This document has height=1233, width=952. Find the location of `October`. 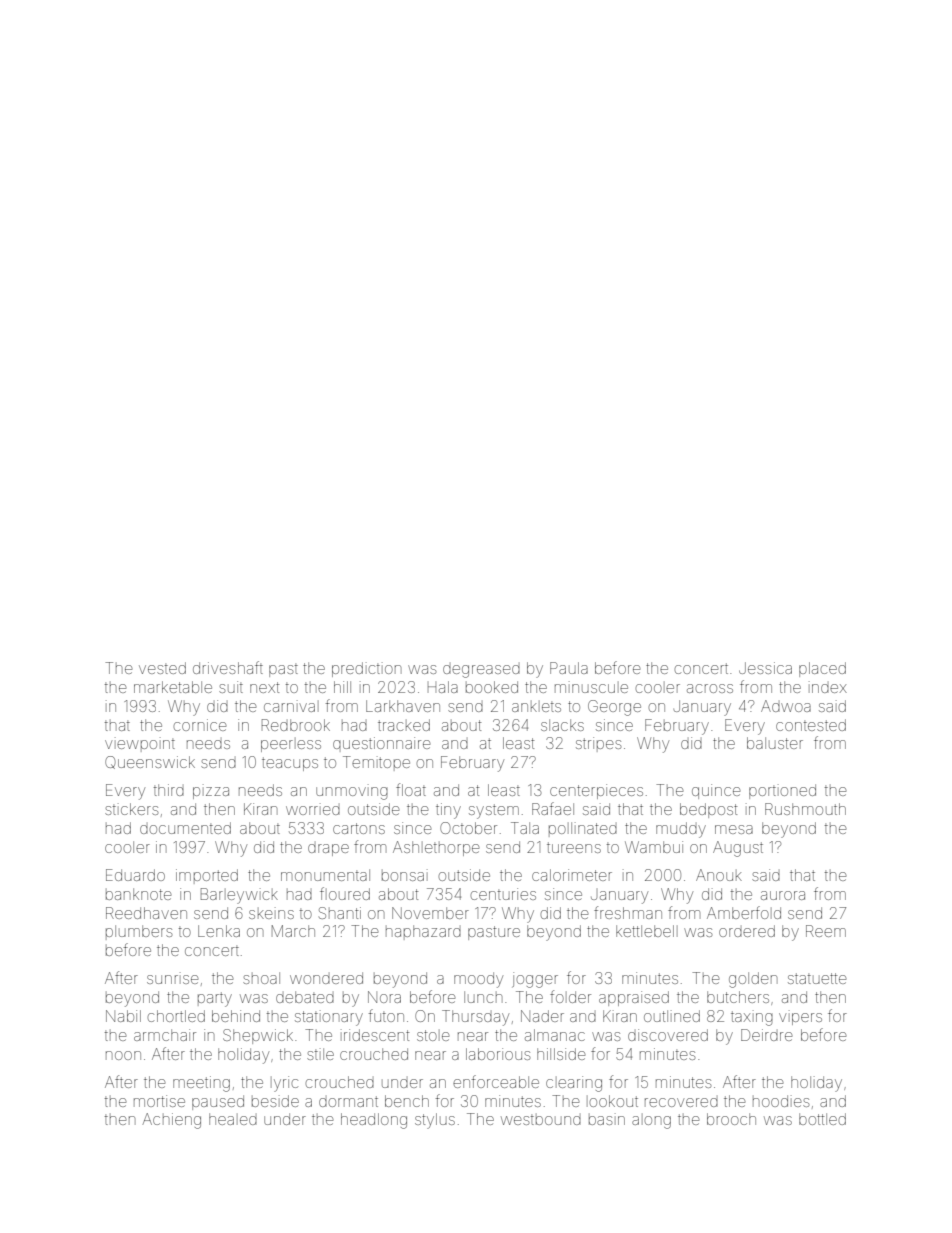

October is located at coordinates (468, 828).
